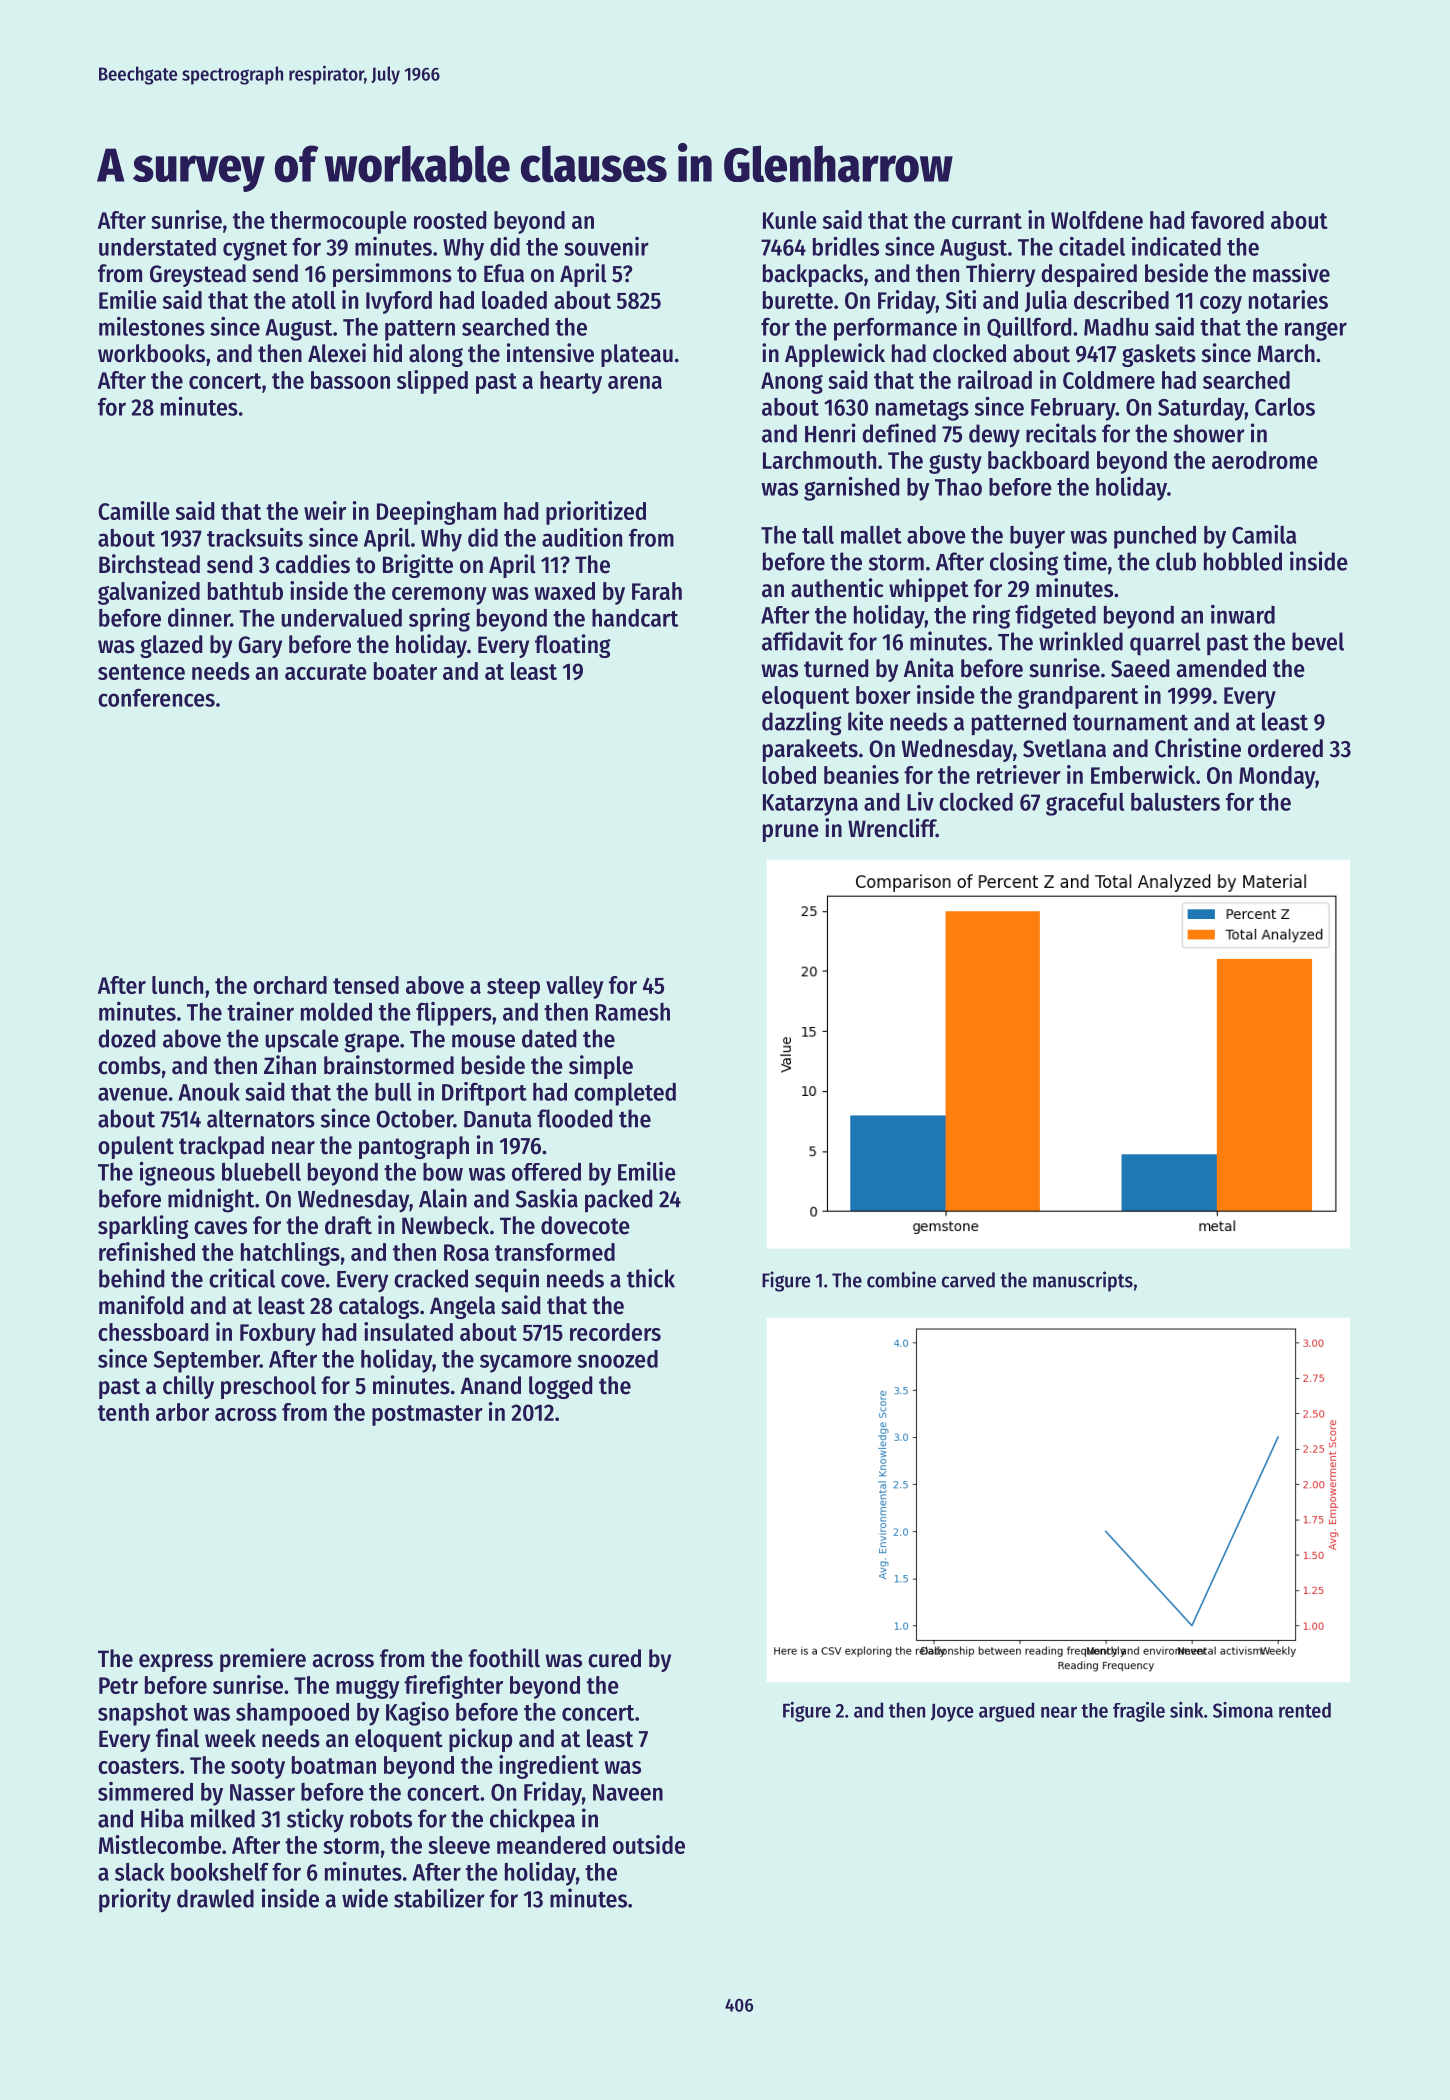 This screenshot has width=1450, height=2100. What do you see at coordinates (367, 1689) in the screenshot?
I see `muggy` at bounding box center [367, 1689].
